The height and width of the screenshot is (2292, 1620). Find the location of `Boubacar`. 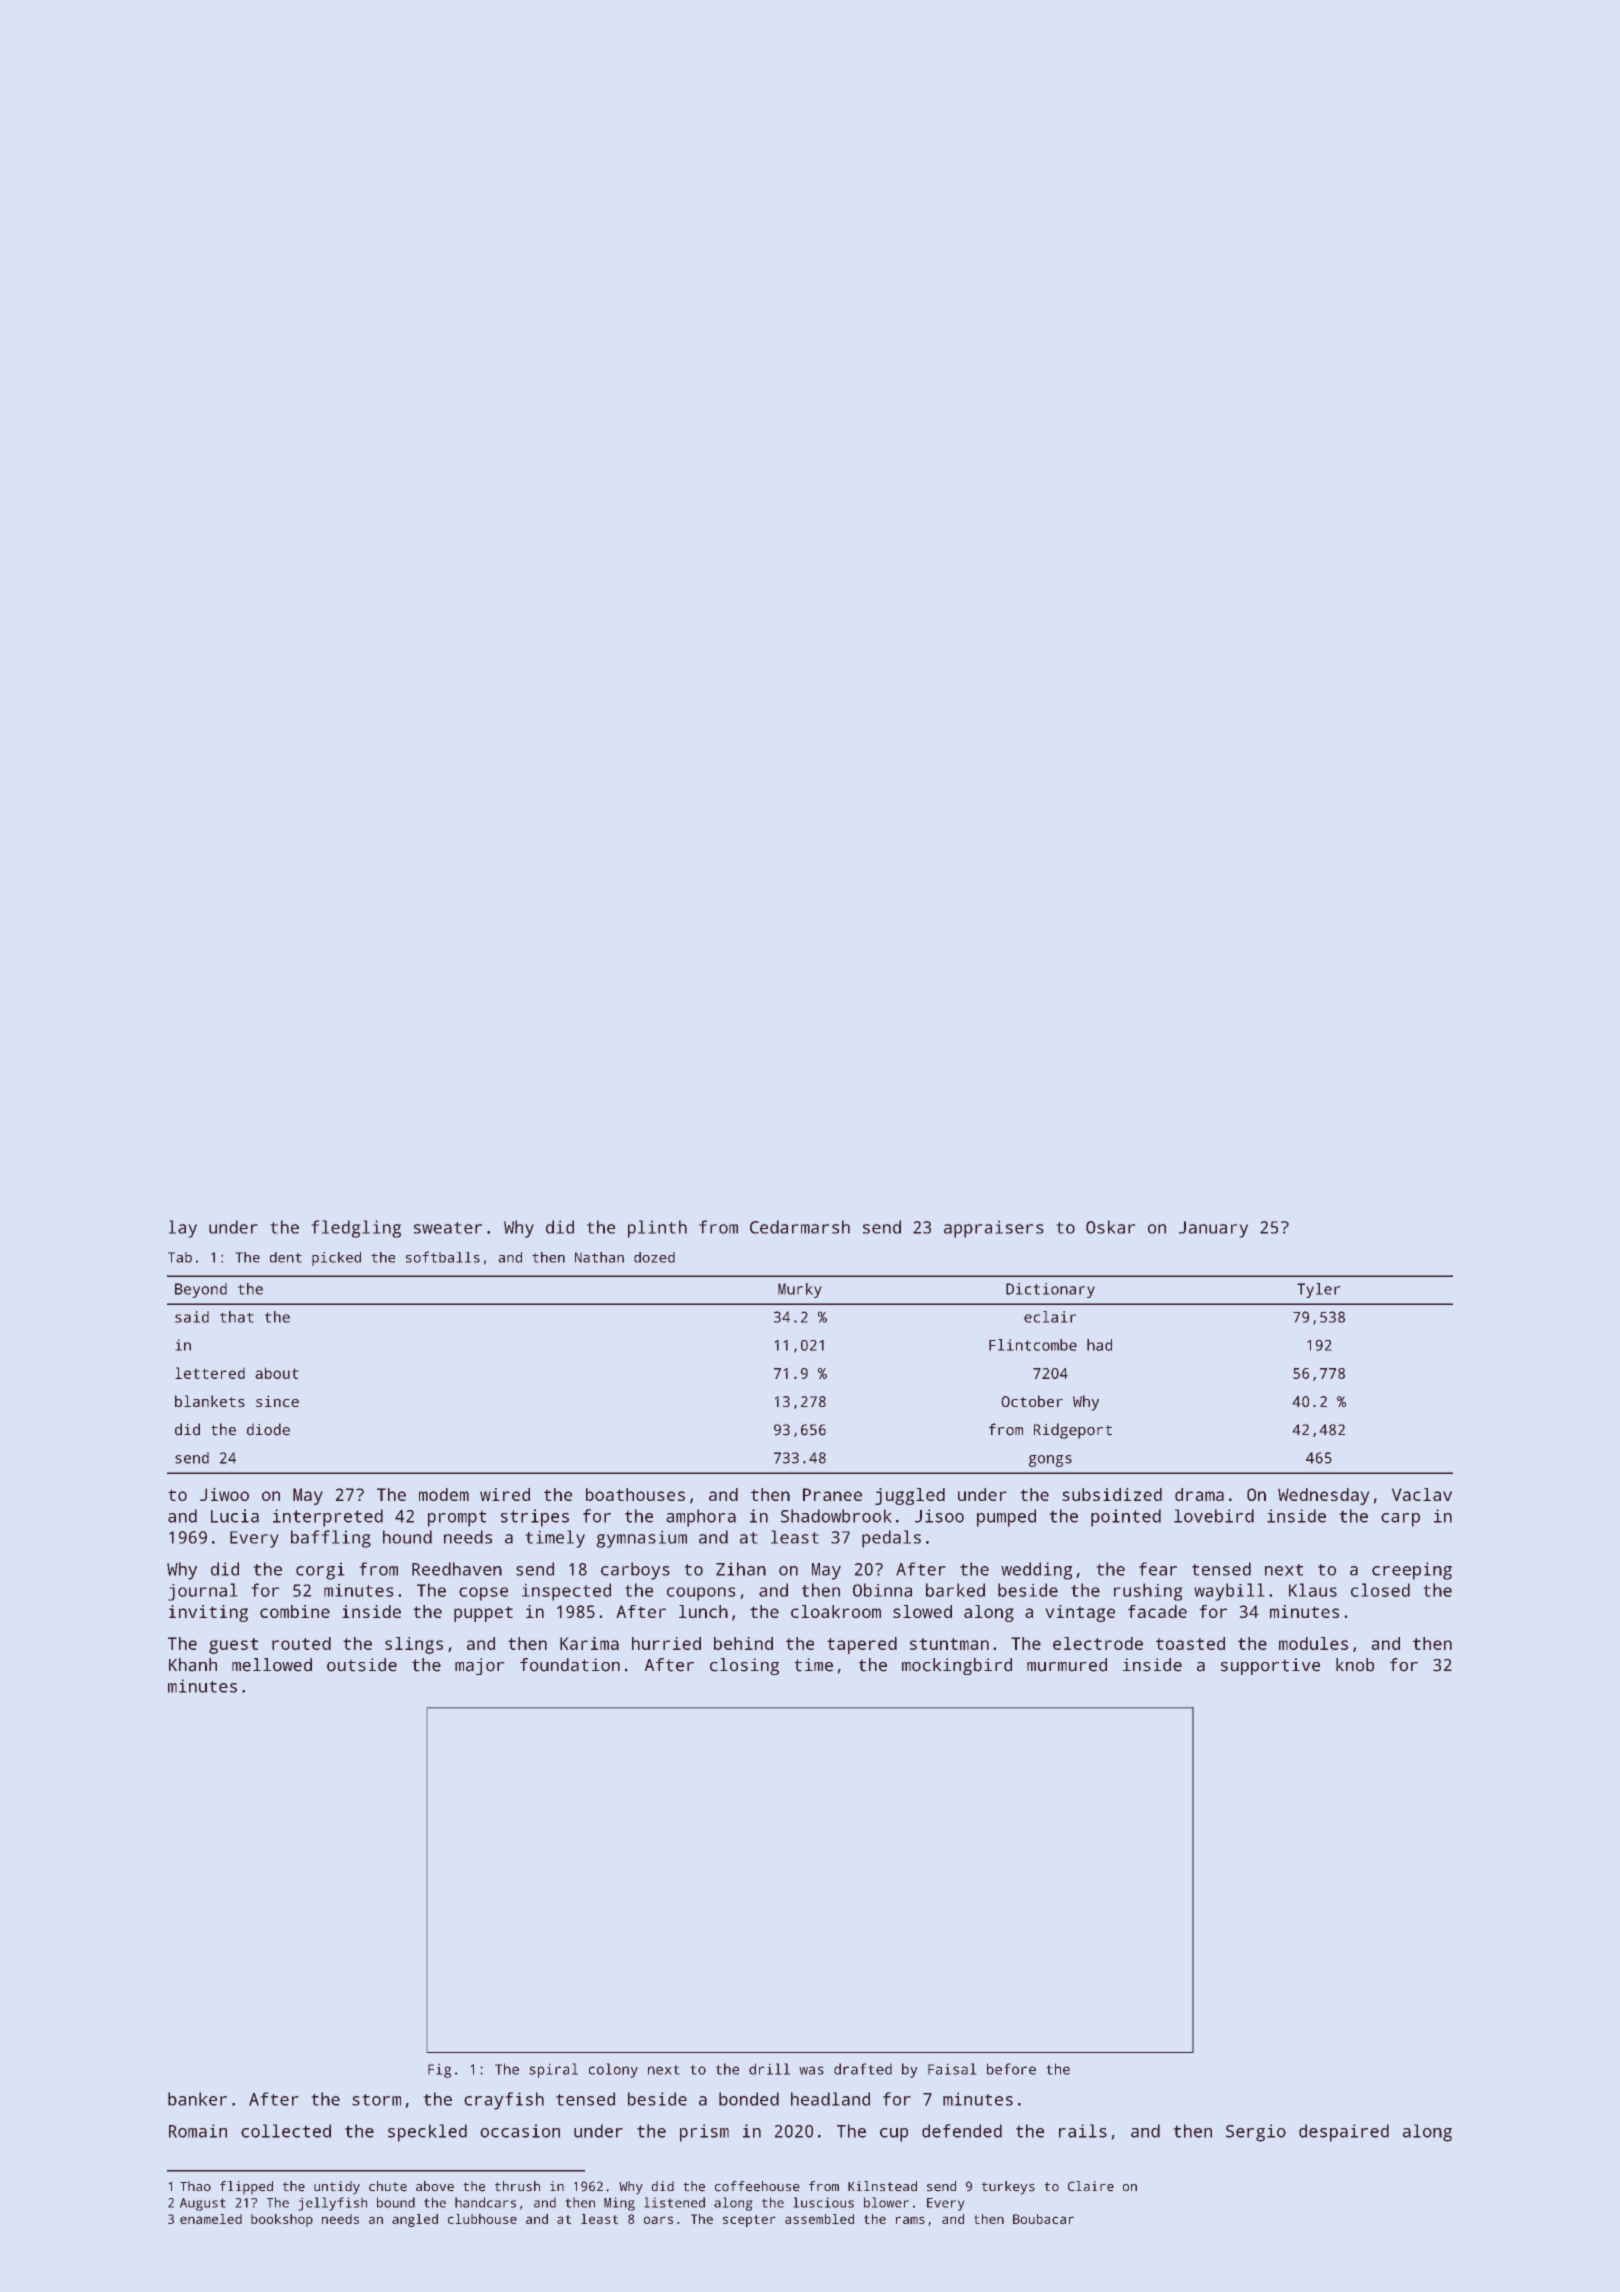

Boubacar is located at coordinates (1043, 2219).
